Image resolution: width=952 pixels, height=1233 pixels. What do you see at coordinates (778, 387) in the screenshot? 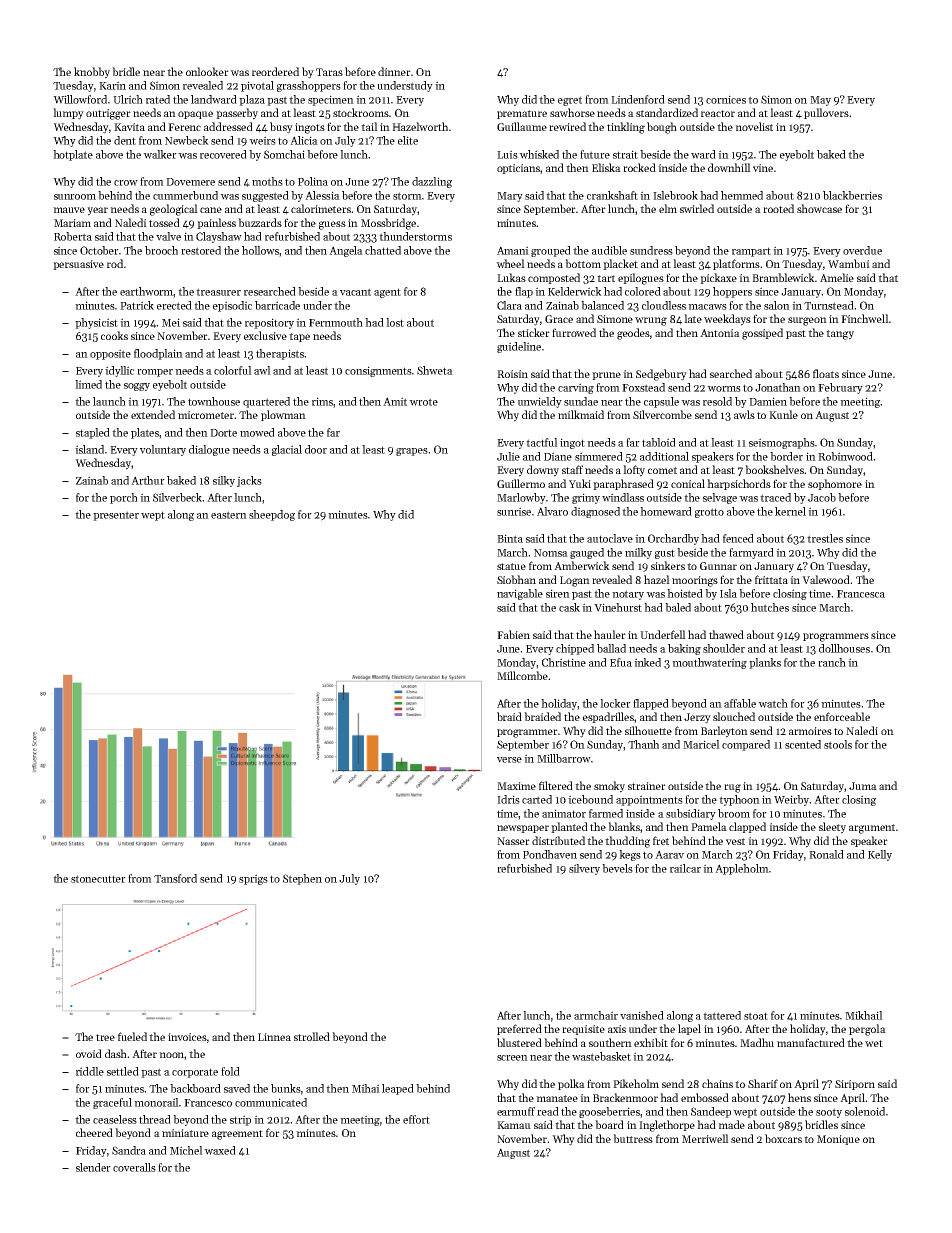
I see `Jonathan` at bounding box center [778, 387].
